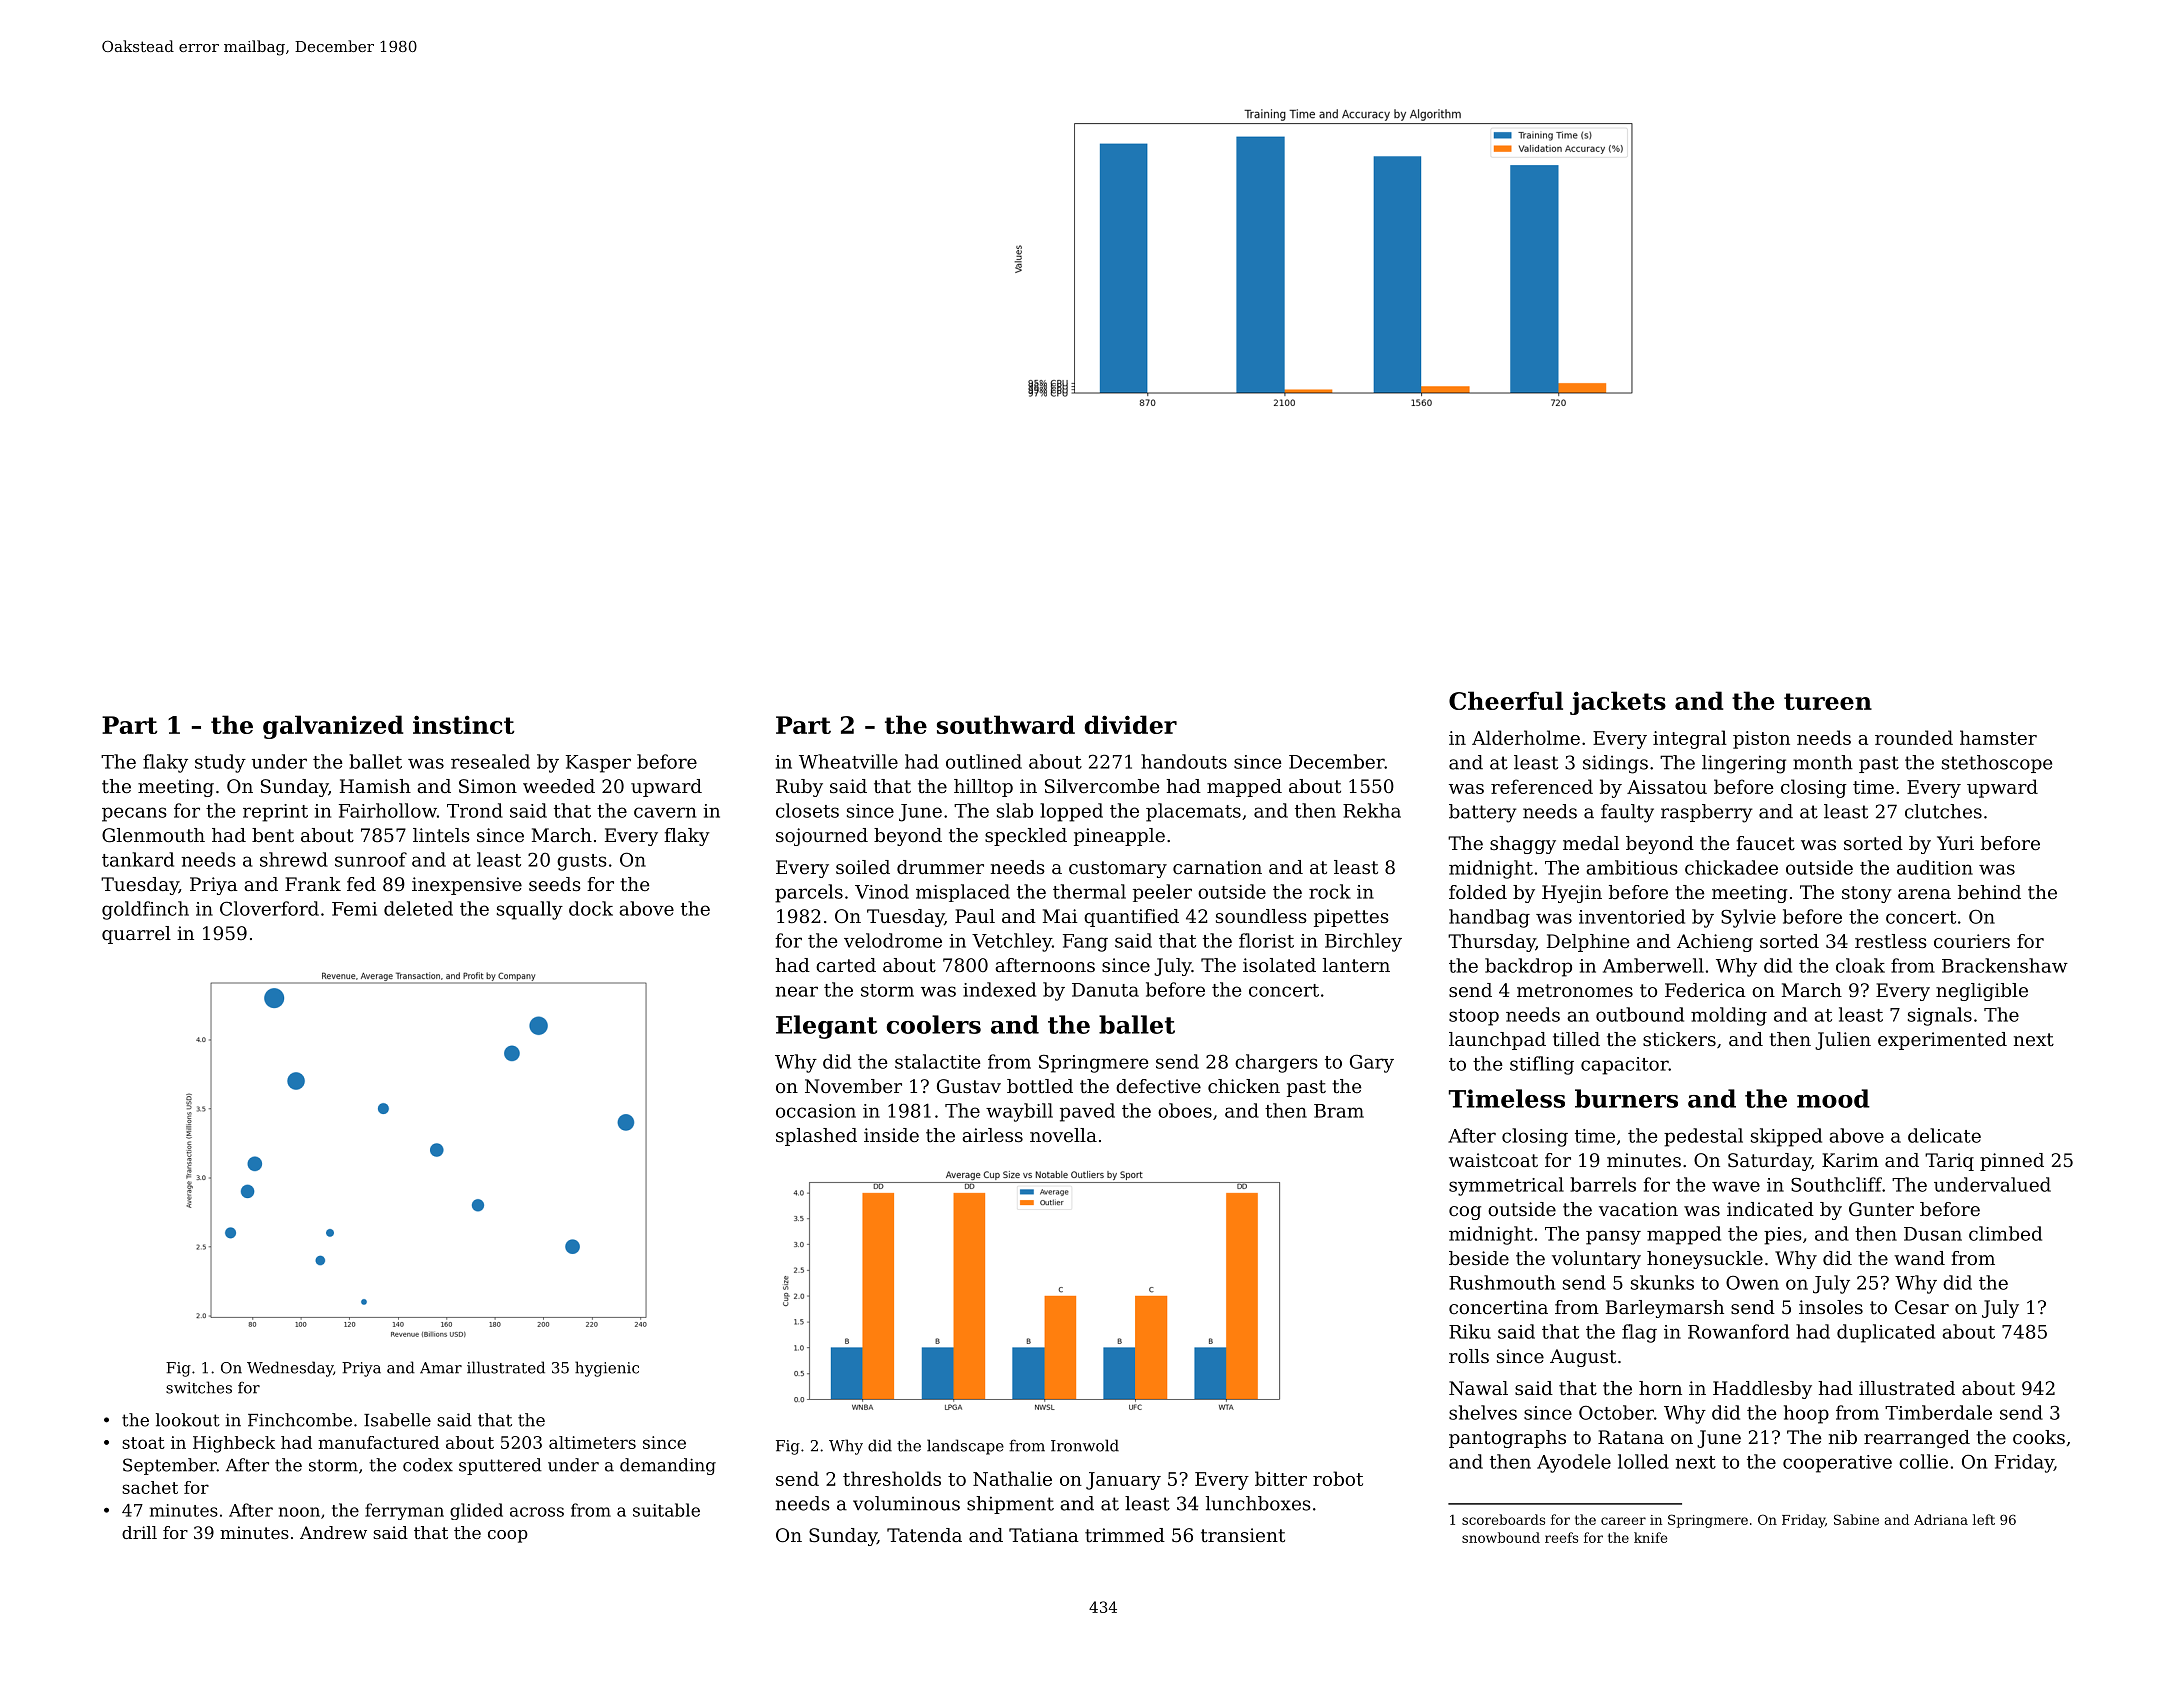 The height and width of the screenshot is (1683, 2178). Describe the element at coordinates (441, 1368) in the screenshot. I see `Amar` at that location.
